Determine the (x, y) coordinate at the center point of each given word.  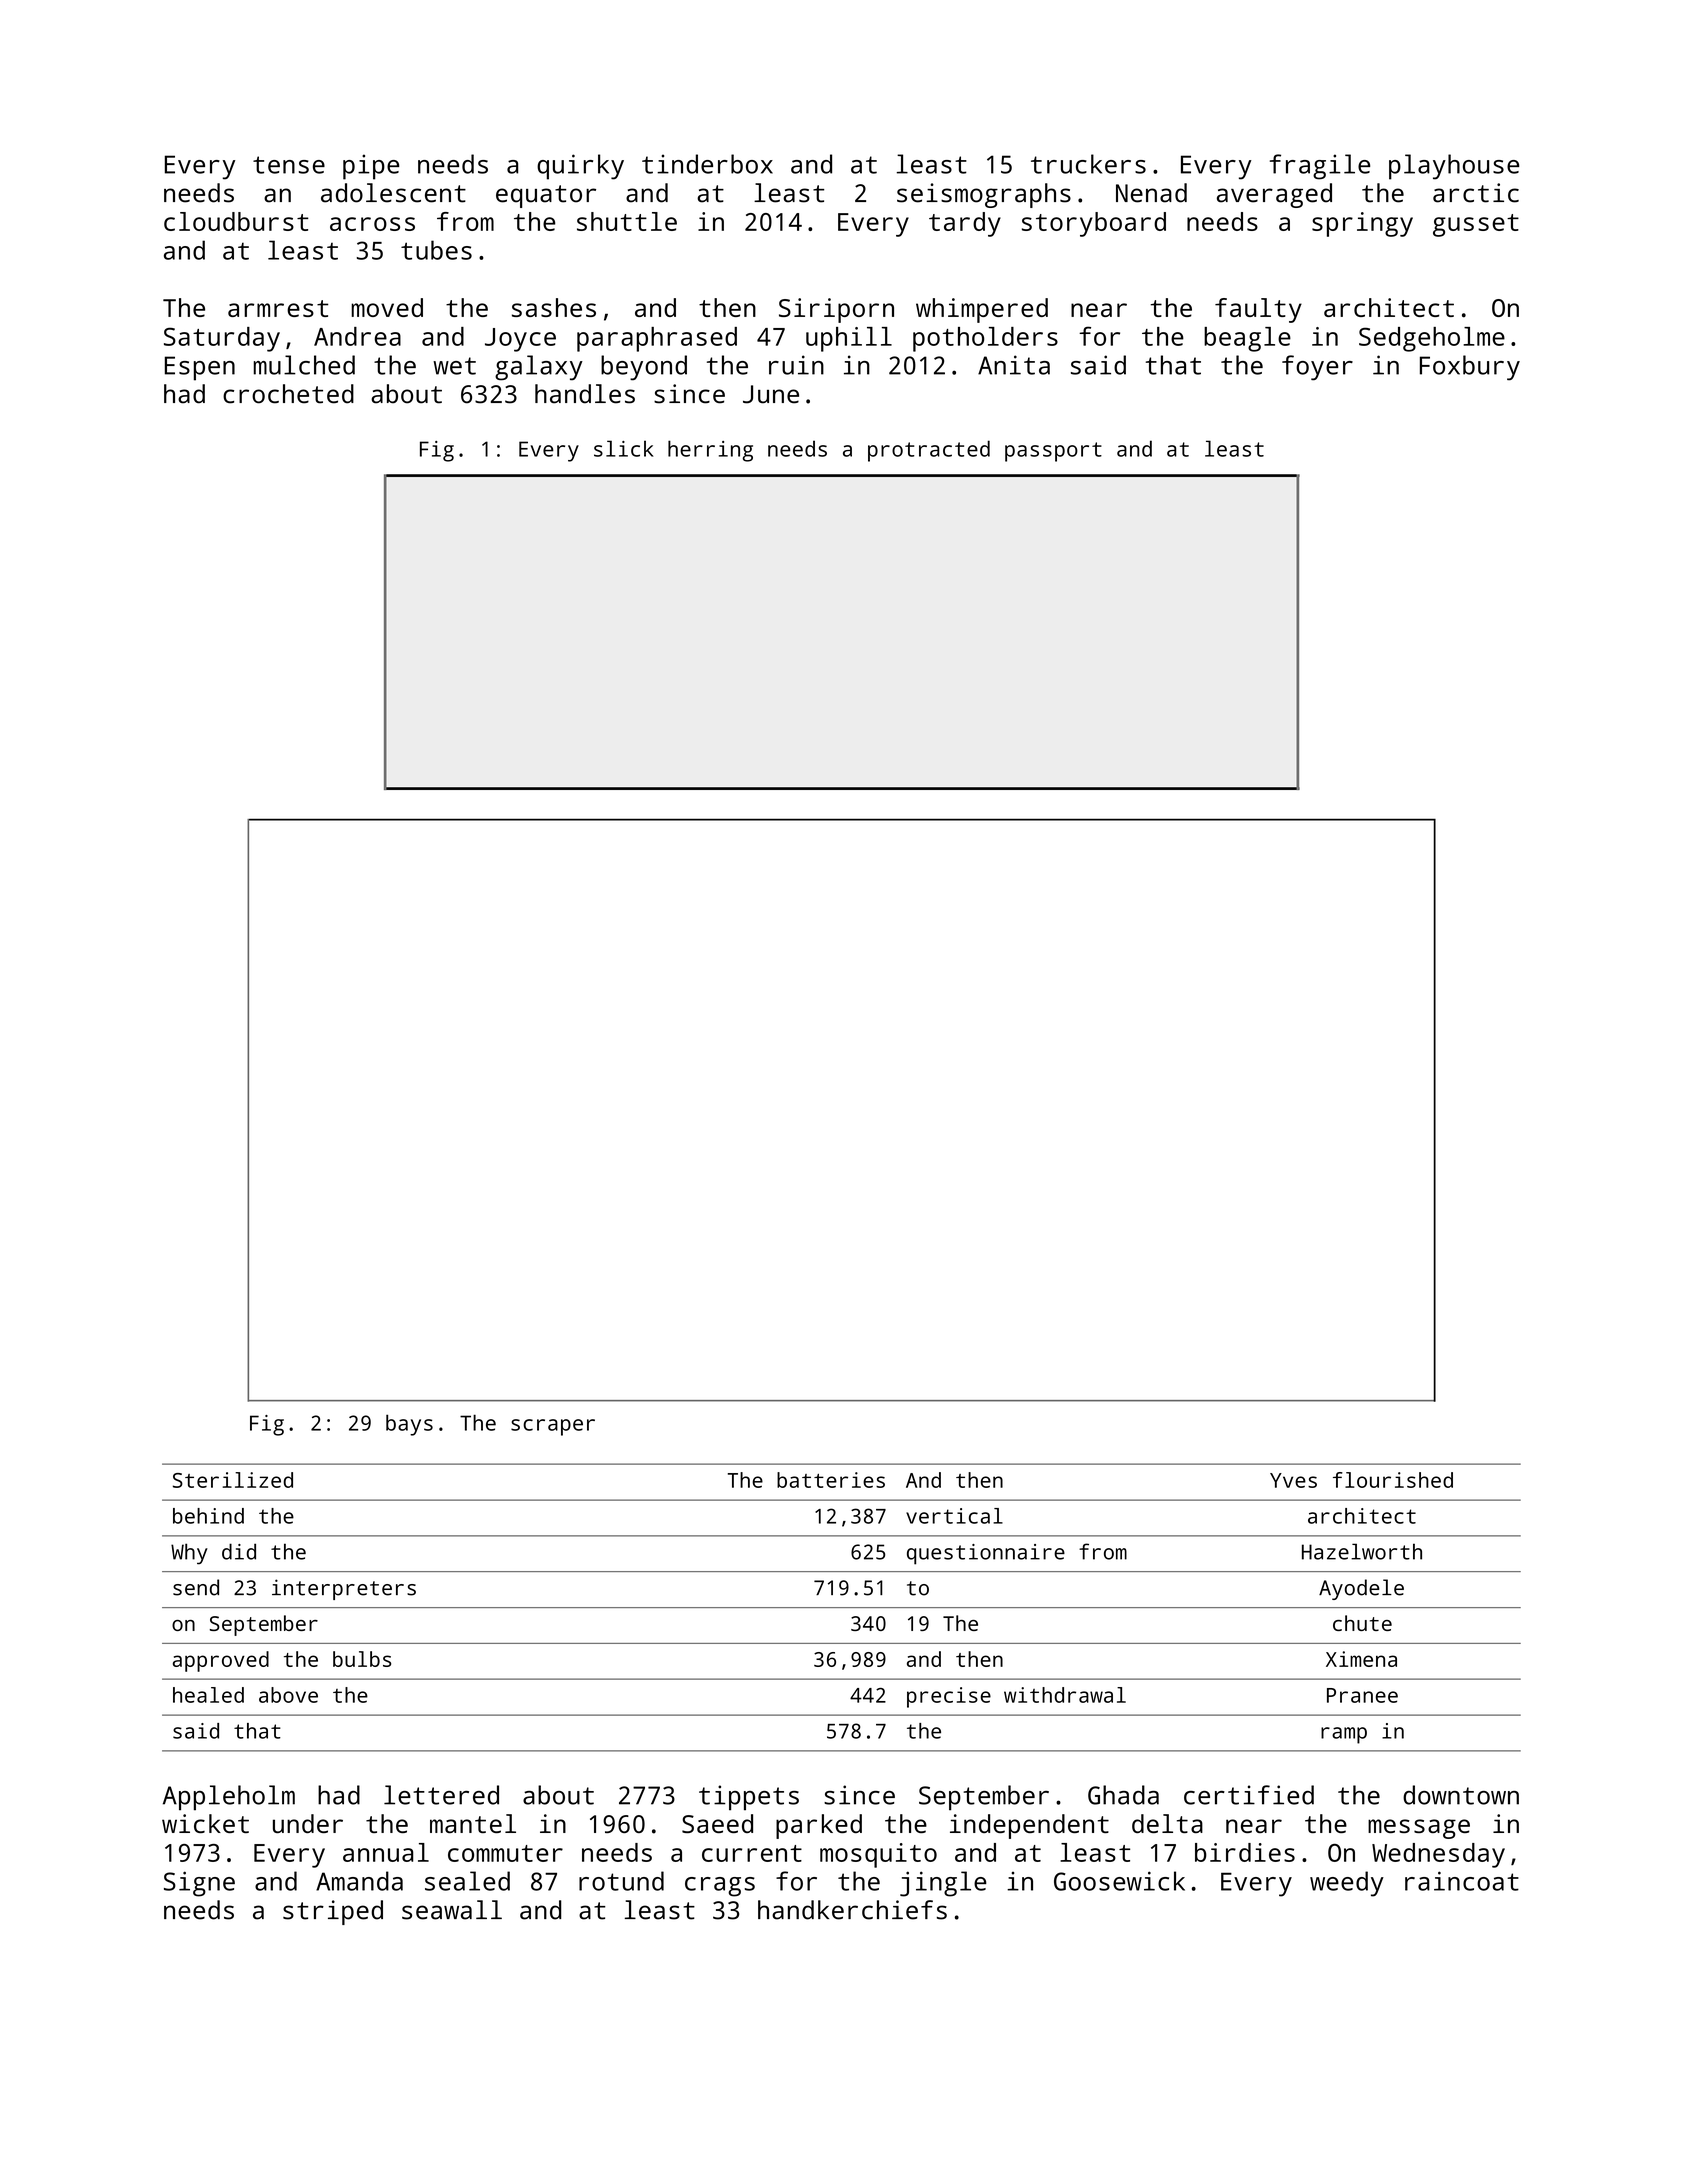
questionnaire (986, 1554)
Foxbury (1470, 368)
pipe (371, 167)
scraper (553, 1427)
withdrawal (1065, 1695)
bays (409, 1425)
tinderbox (707, 164)
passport (1053, 452)
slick (624, 448)
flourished (1393, 1480)
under (308, 1823)
